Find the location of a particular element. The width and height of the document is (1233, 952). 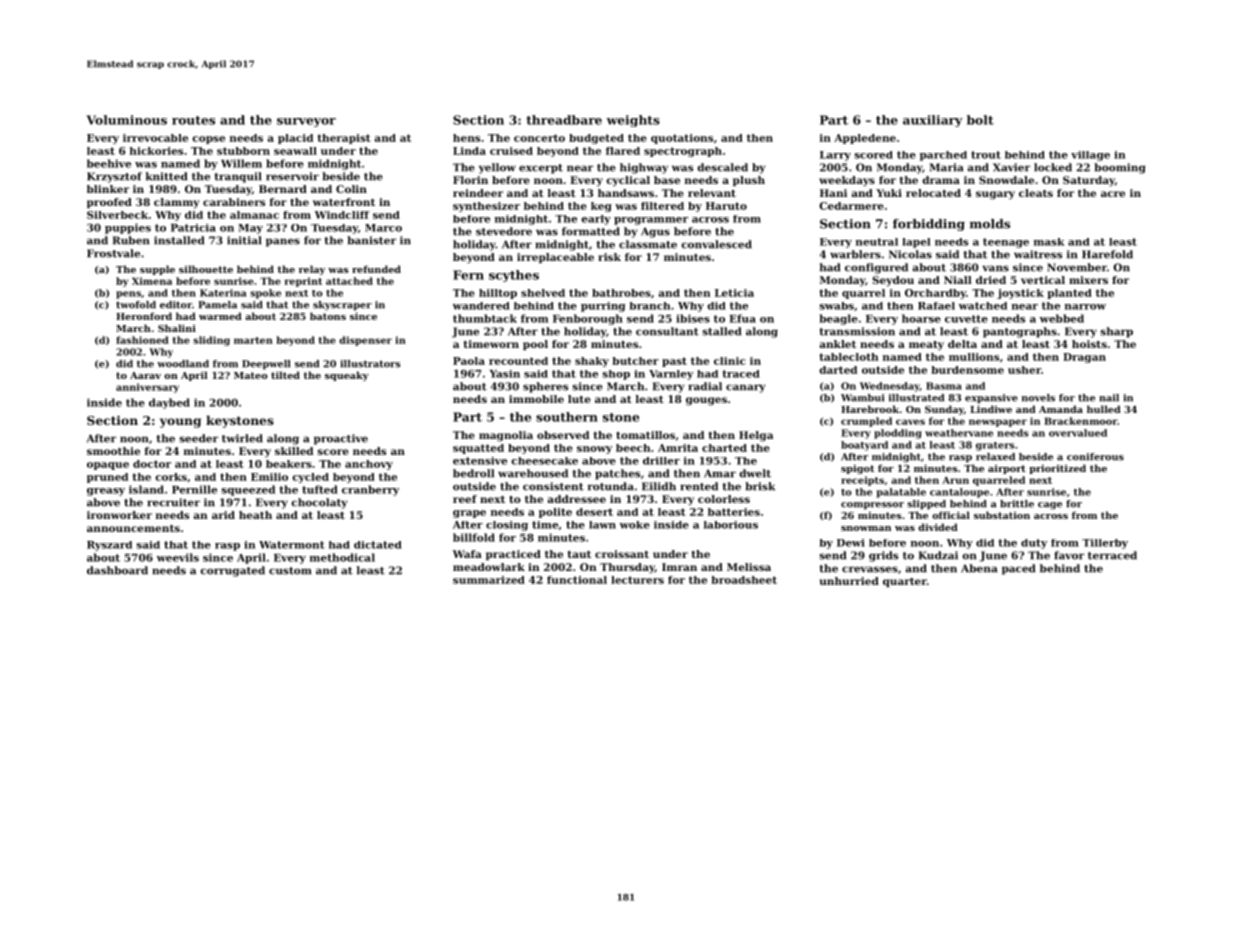

threadbare is located at coordinates (564, 120).
